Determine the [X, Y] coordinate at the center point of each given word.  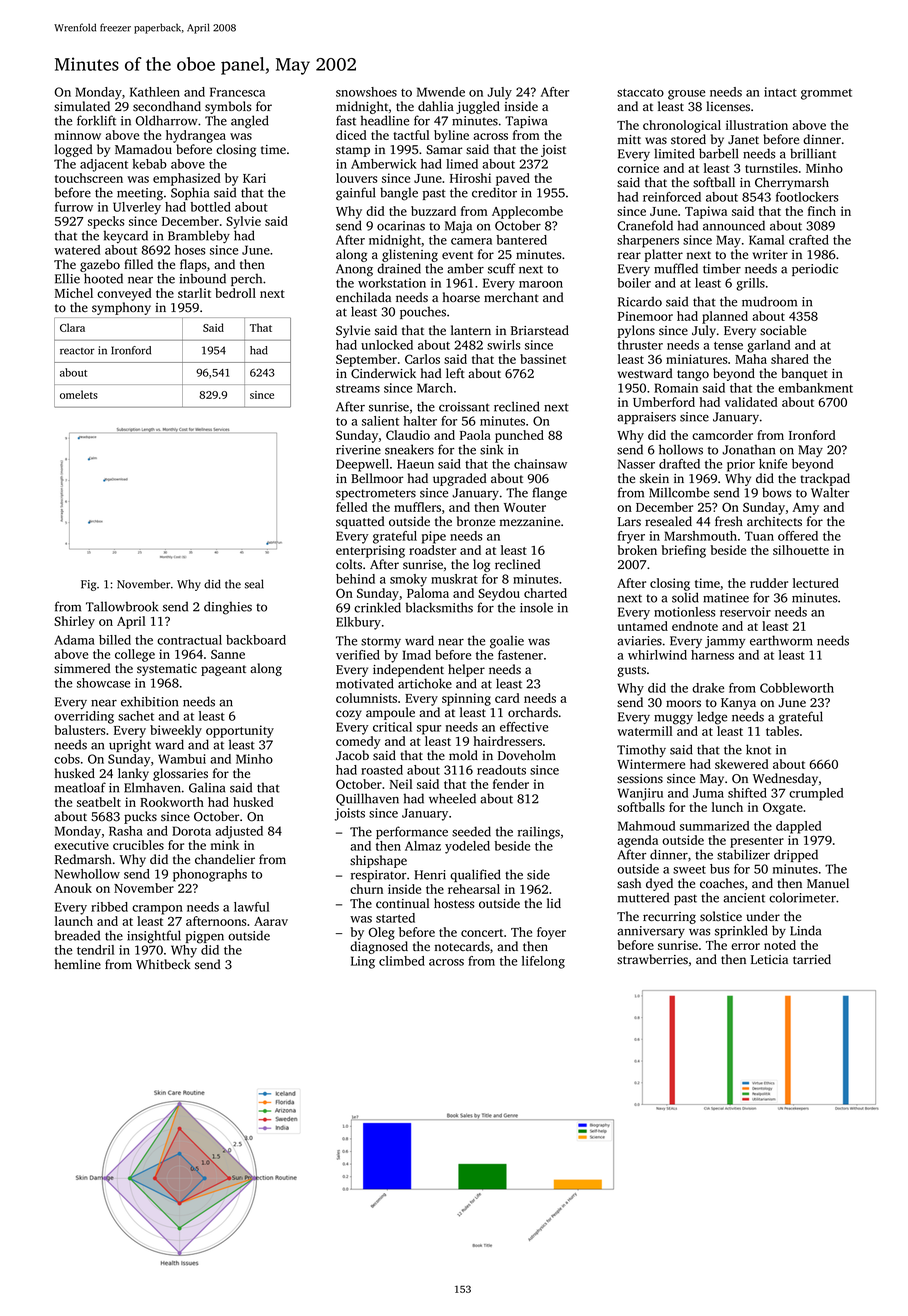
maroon [541, 284]
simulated [82, 106]
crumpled [816, 794]
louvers [356, 178]
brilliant [813, 153]
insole [536, 607]
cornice [638, 168]
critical [392, 727]
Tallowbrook [122, 606]
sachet [136, 716]
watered [77, 250]
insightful [154, 937]
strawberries [652, 959]
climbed [402, 961]
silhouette [801, 550]
